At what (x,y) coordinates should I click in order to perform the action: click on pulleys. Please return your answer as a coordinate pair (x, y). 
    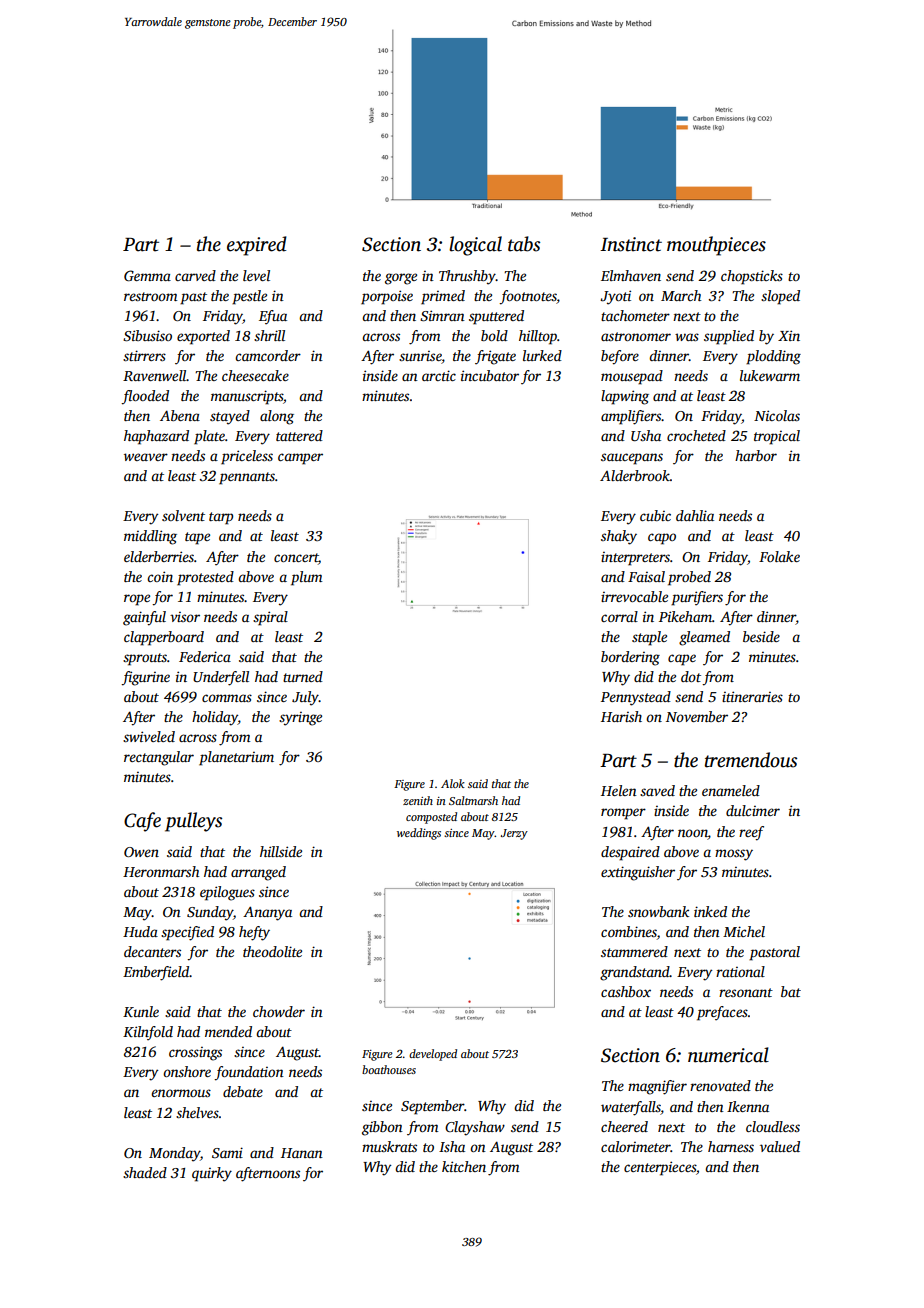
    Looking at the image, I should click on (193, 822).
